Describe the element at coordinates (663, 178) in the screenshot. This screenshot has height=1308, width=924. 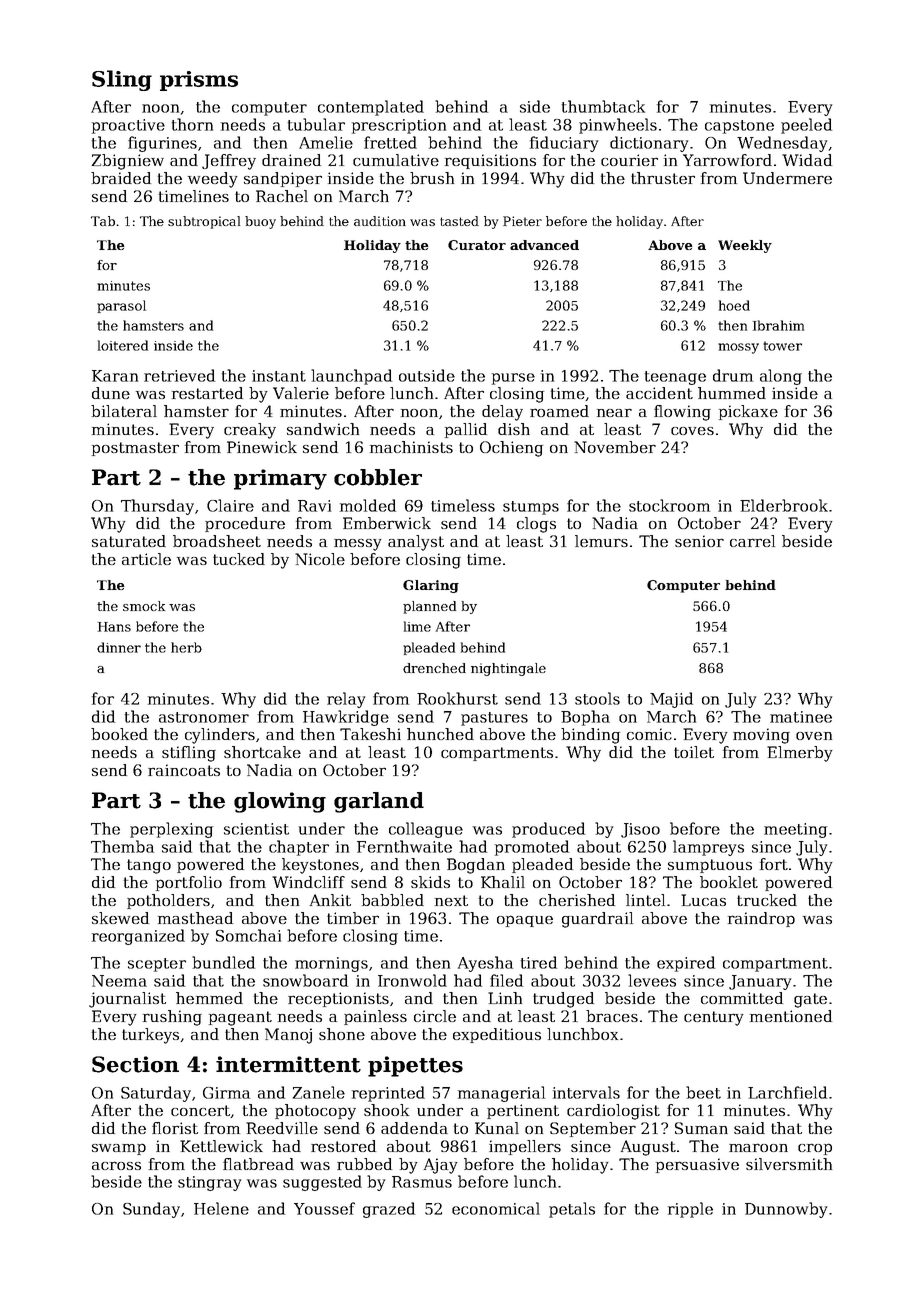
I see `thruster` at that location.
